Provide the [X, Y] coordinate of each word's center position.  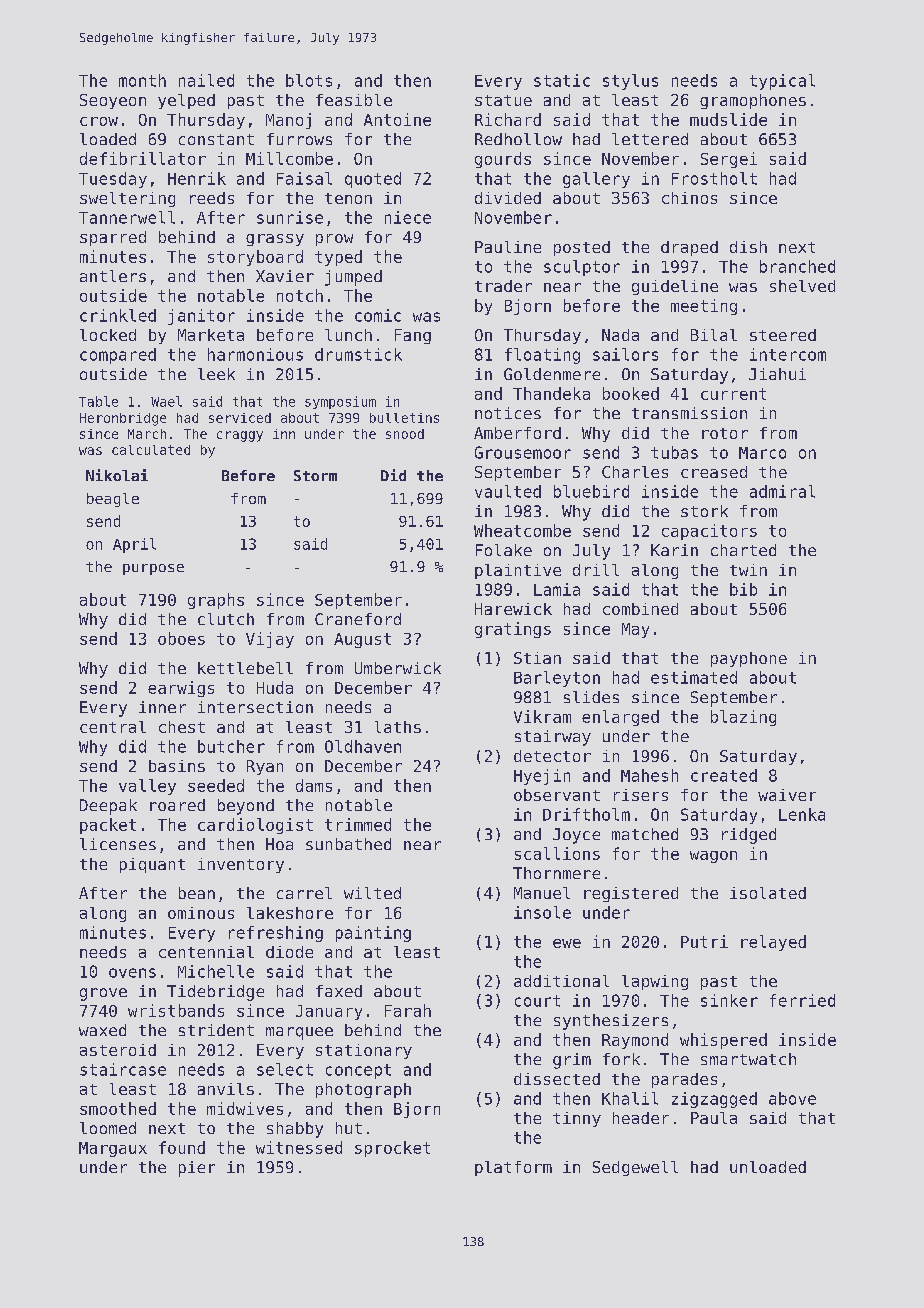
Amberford [517, 433]
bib [743, 589]
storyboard [255, 258]
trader [503, 286]
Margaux [113, 1149]
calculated [151, 450]
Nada [620, 335]
